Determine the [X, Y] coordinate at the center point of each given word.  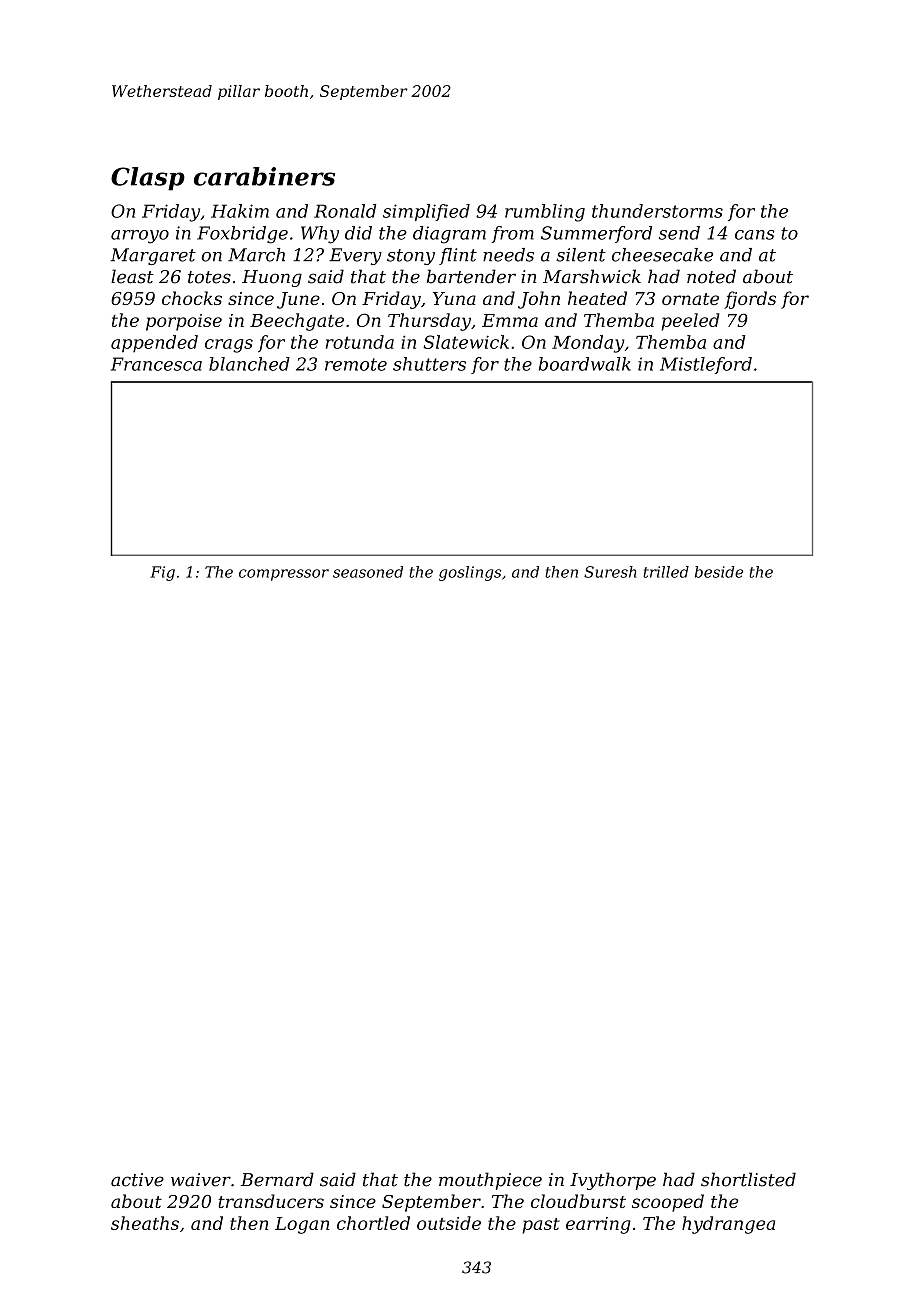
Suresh [610, 572]
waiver [201, 1180]
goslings [470, 573]
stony [411, 257]
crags [229, 346]
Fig [162, 573]
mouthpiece [490, 1181]
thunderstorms [657, 211]
